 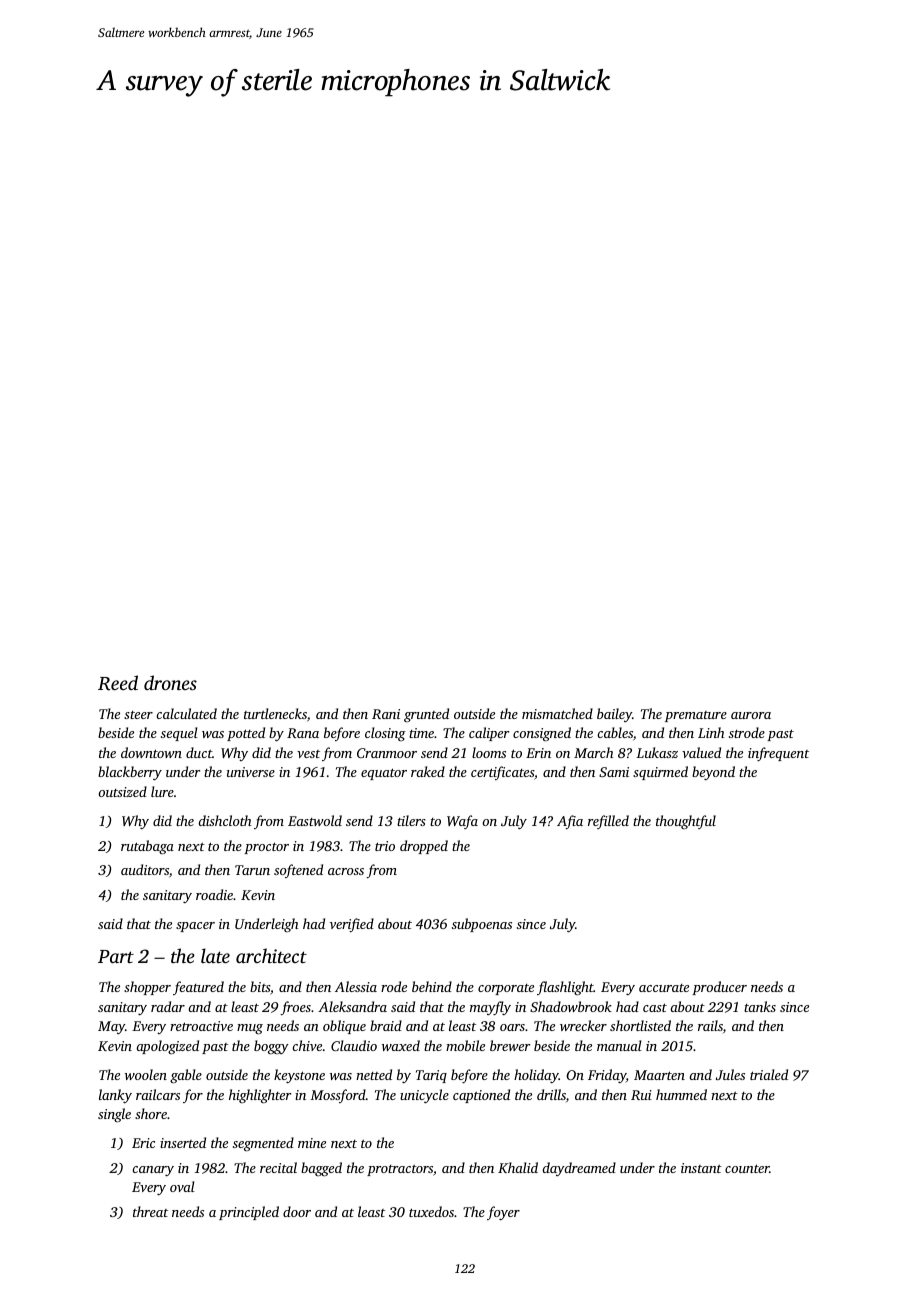 I want to click on across, so click(x=346, y=871).
